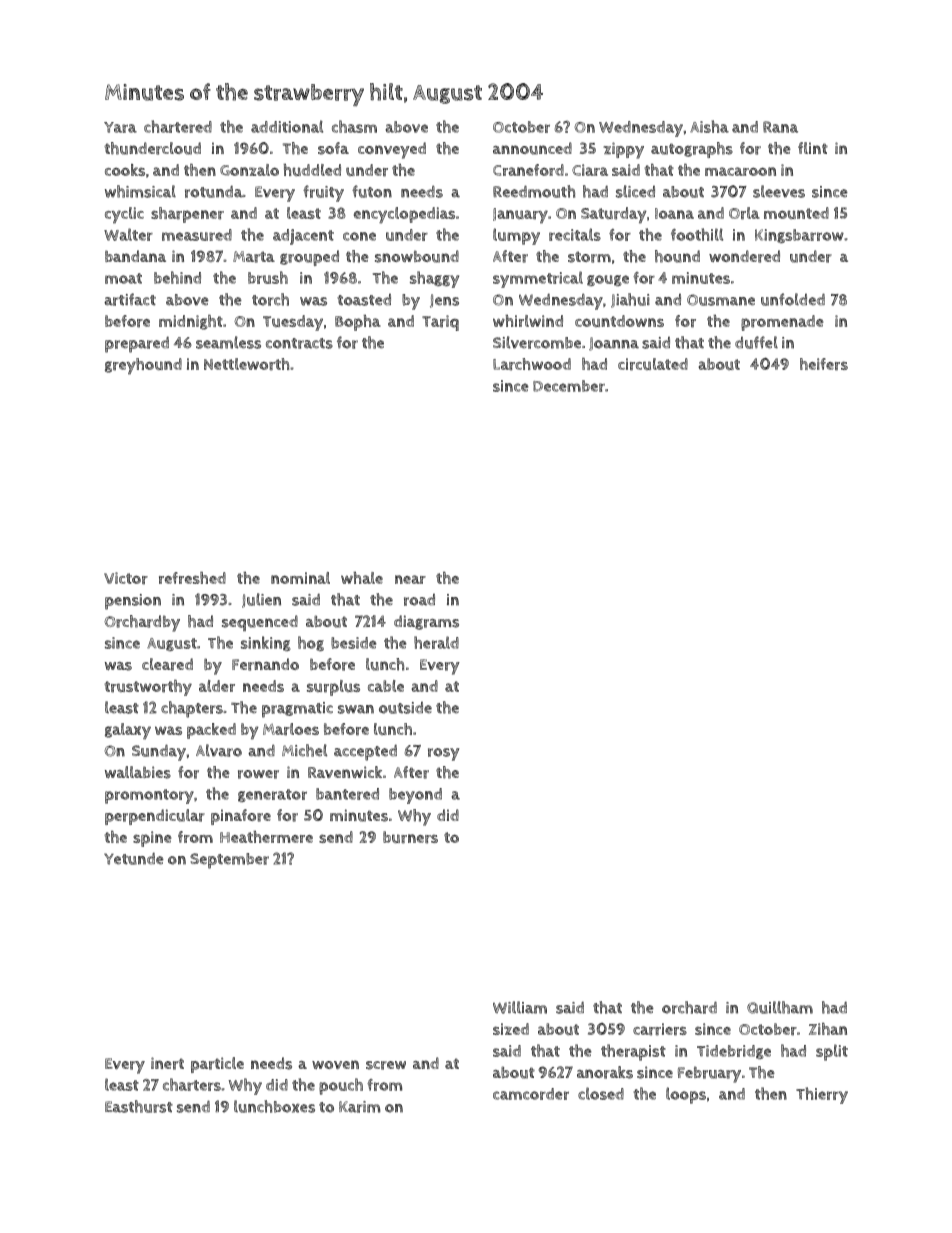 The image size is (952, 1233). What do you see at coordinates (392, 150) in the page?
I see `conveyed` at bounding box center [392, 150].
